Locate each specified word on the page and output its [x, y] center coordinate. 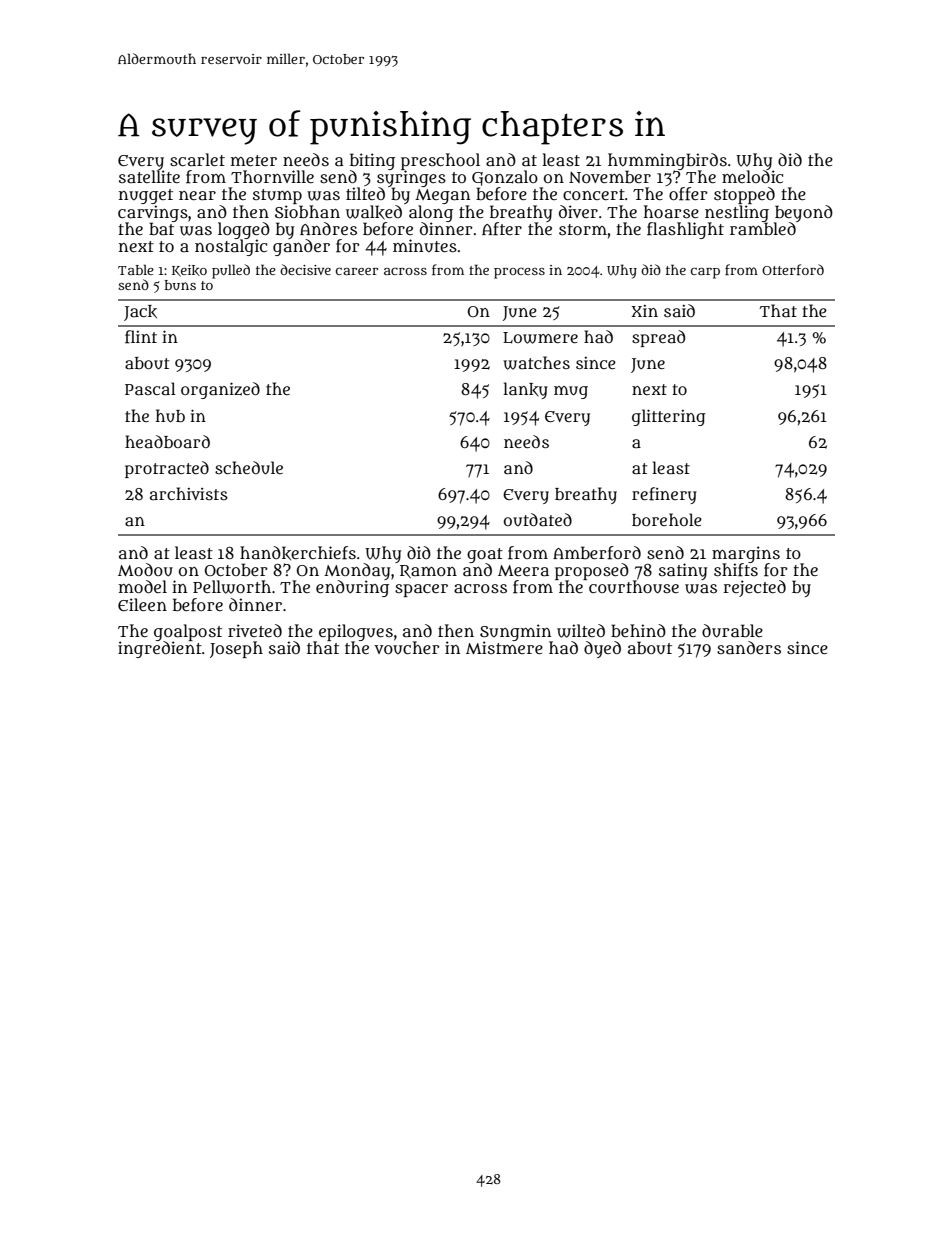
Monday [357, 571]
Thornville [272, 176]
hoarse [671, 211]
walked [374, 212]
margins [746, 554]
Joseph [236, 649]
